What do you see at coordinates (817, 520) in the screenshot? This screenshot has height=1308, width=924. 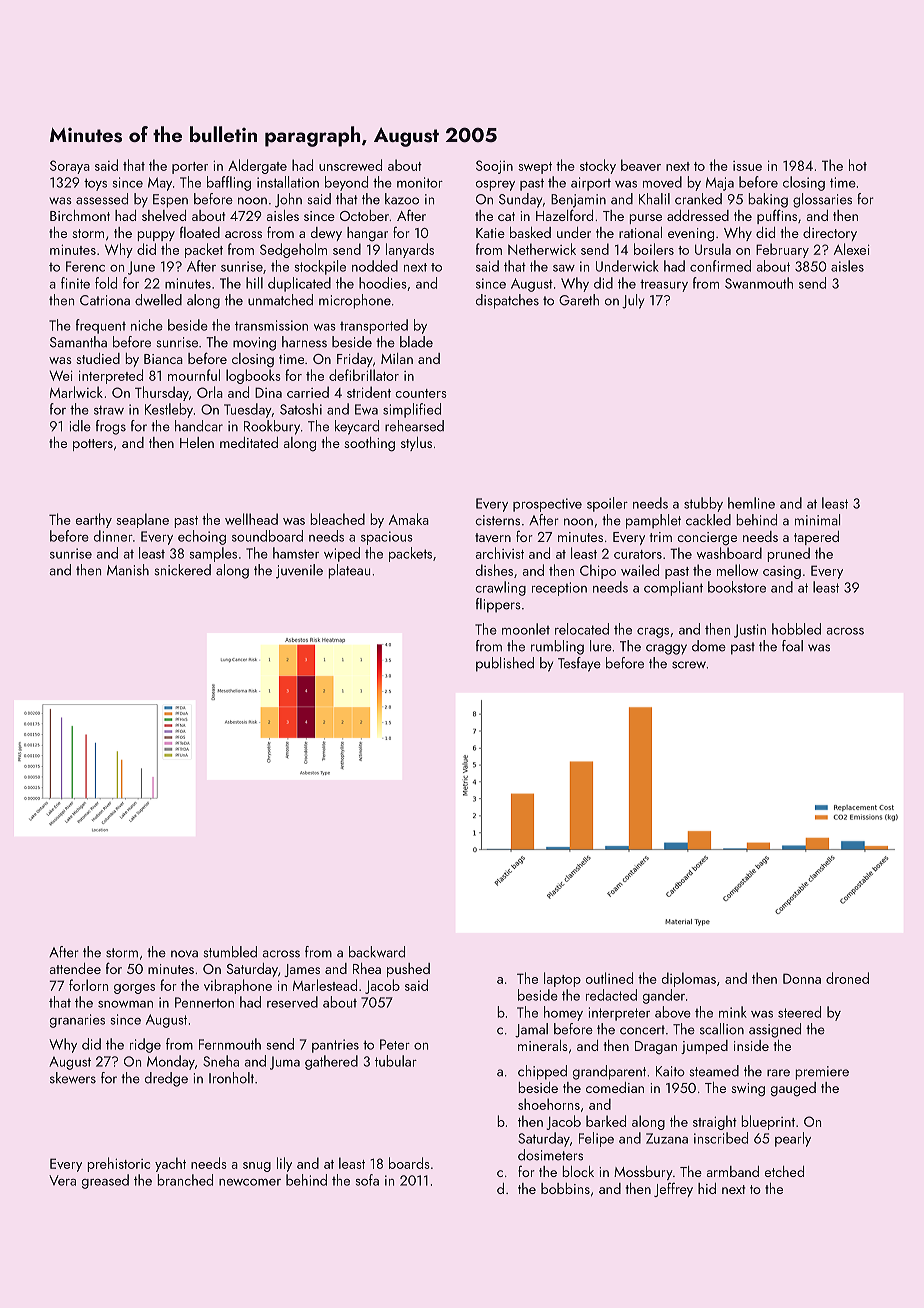 I see `minimal` at bounding box center [817, 520].
